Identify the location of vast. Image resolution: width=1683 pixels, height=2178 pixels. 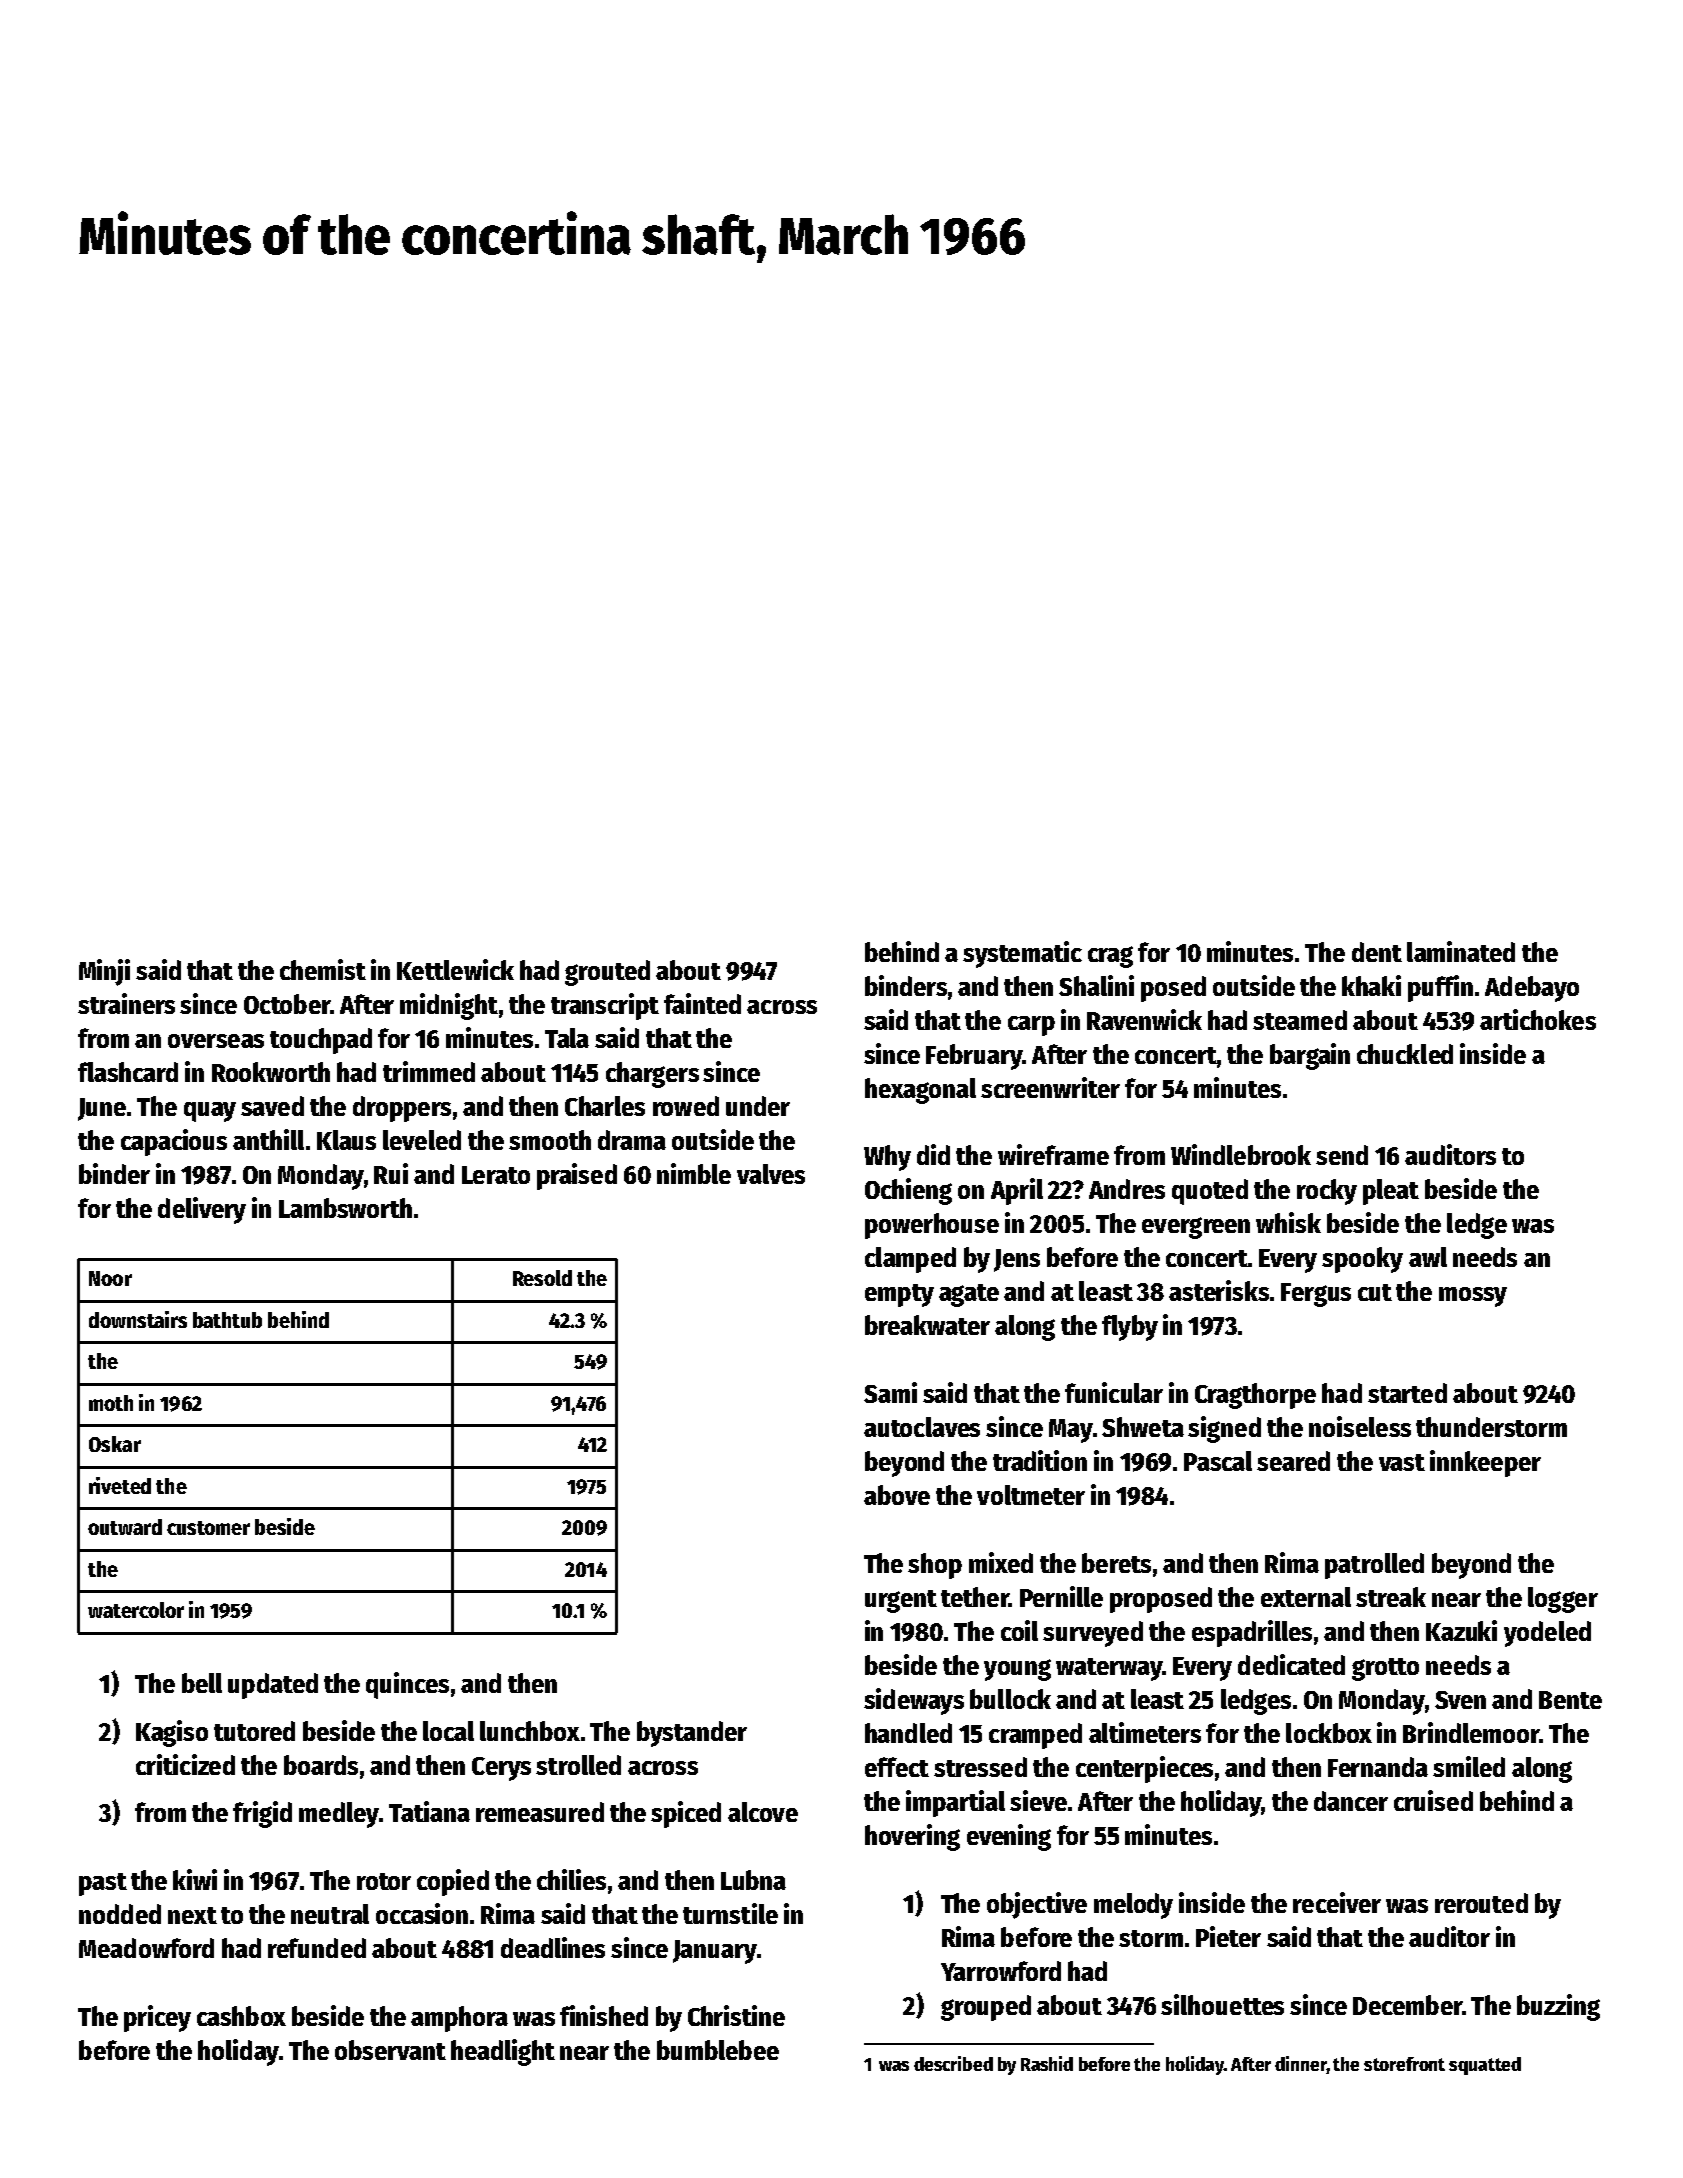
(1402, 1462).
